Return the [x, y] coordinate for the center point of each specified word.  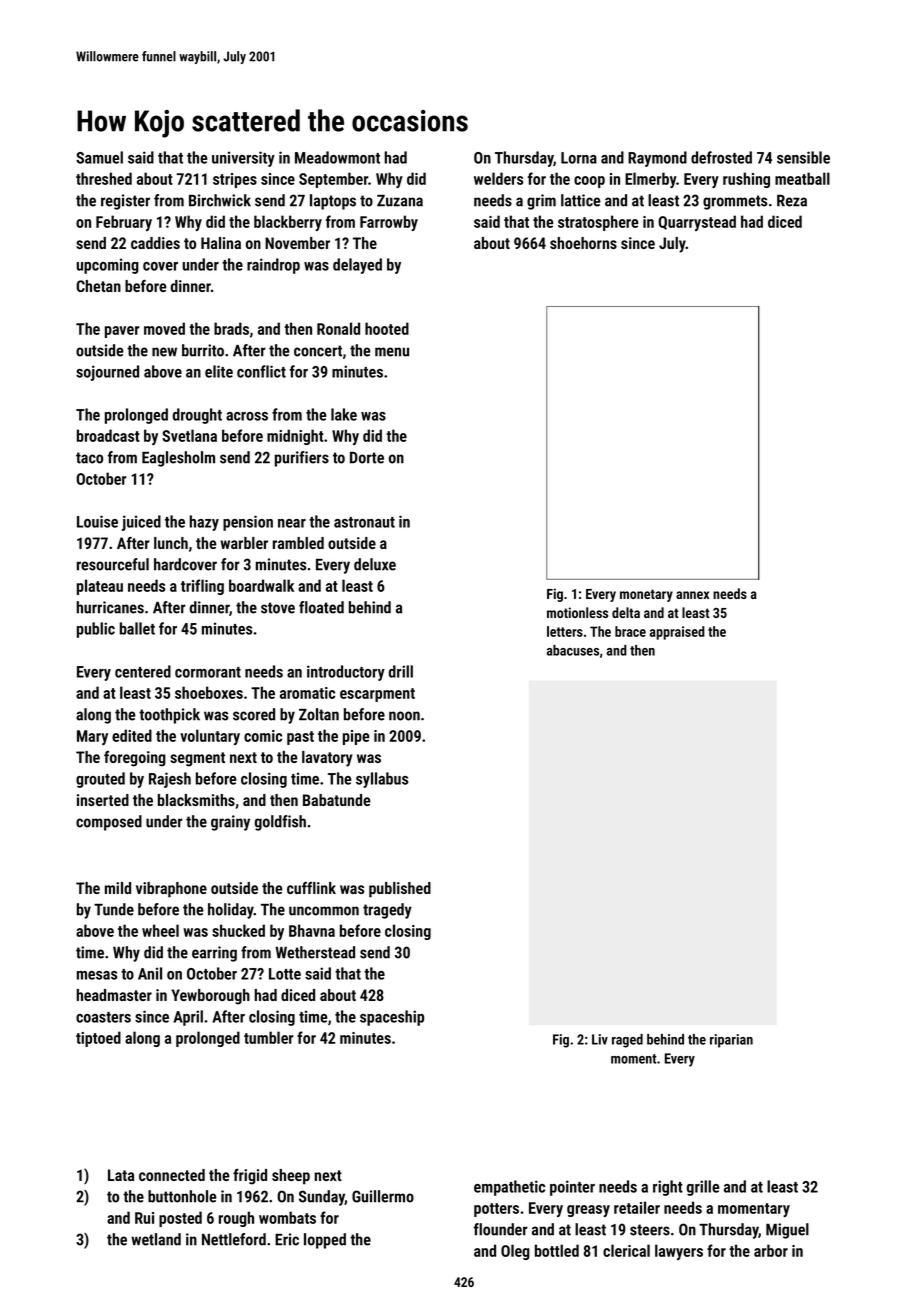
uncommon [324, 911]
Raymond [657, 159]
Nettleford [234, 1239]
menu [392, 352]
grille [703, 1188]
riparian [731, 1041]
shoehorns [583, 243]
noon [404, 716]
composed [109, 823]
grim [541, 202]
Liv [600, 1039]
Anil [150, 973]
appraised [677, 633]
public [96, 630]
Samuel [99, 157]
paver [122, 332]
